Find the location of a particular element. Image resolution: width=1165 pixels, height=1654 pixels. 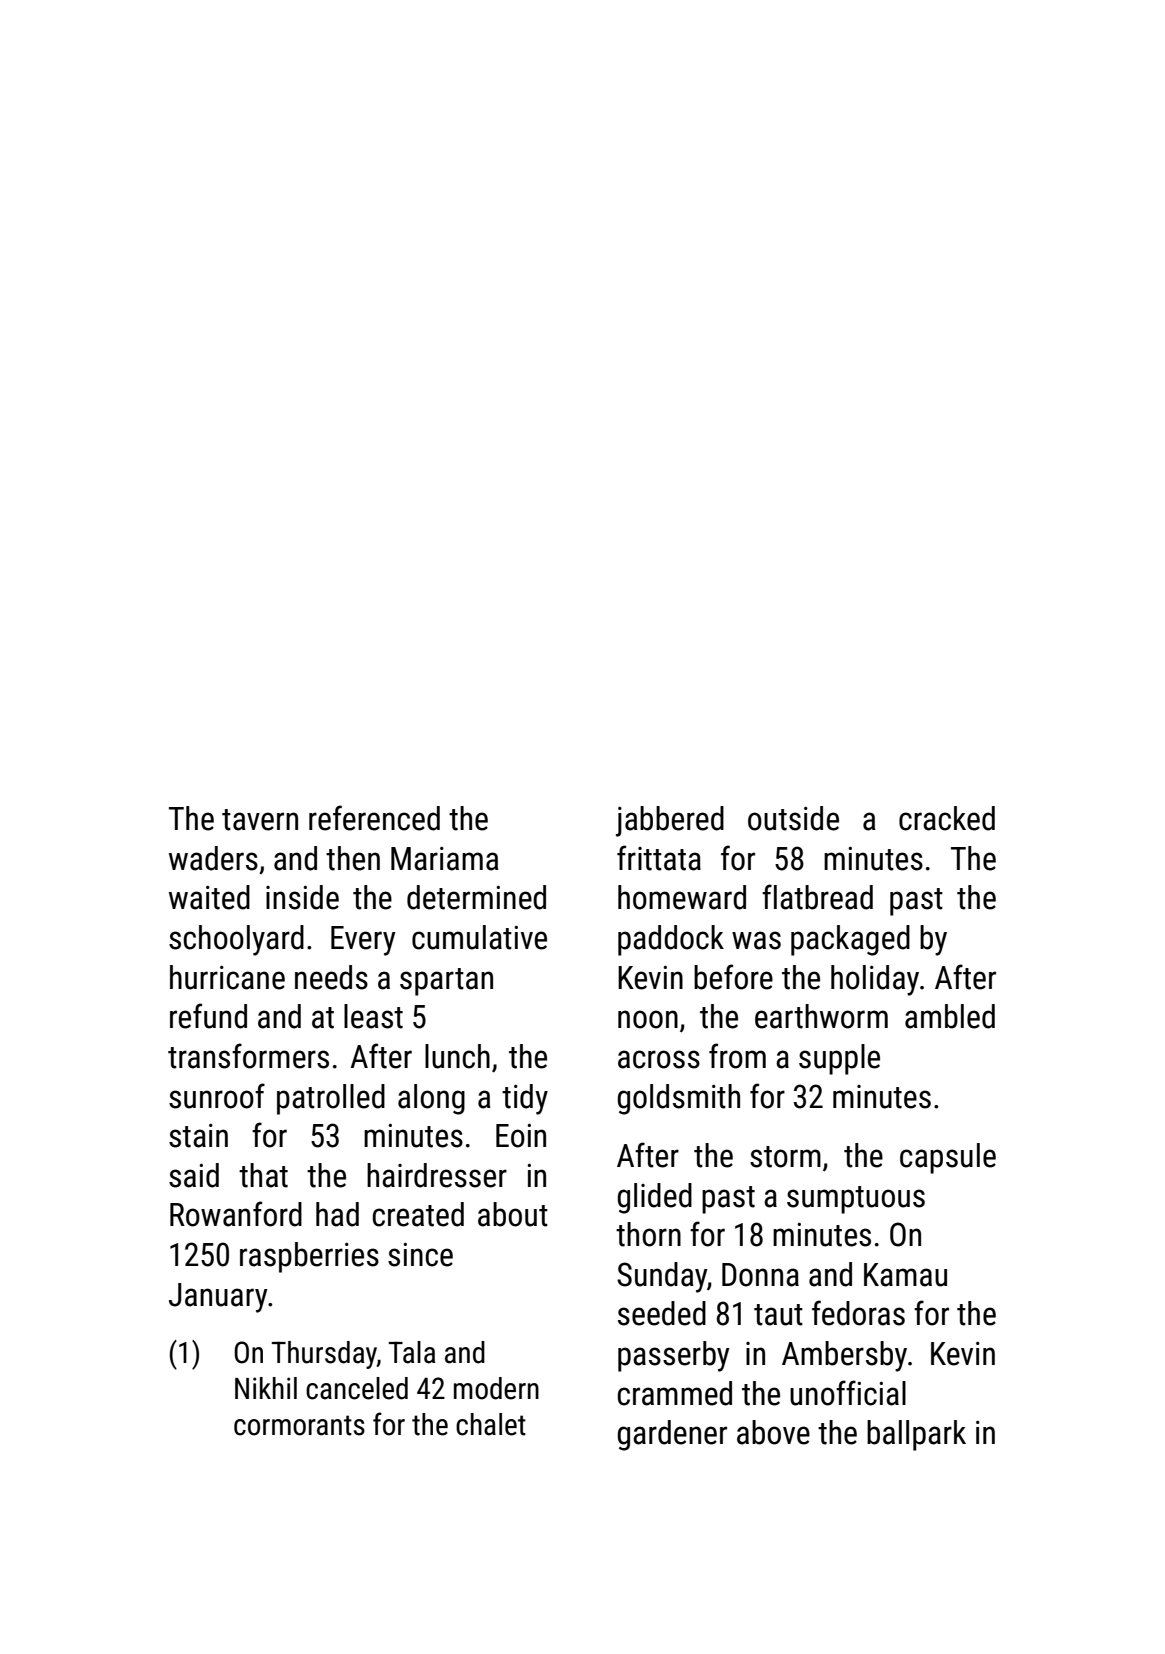

Eoin is located at coordinates (521, 1136).
